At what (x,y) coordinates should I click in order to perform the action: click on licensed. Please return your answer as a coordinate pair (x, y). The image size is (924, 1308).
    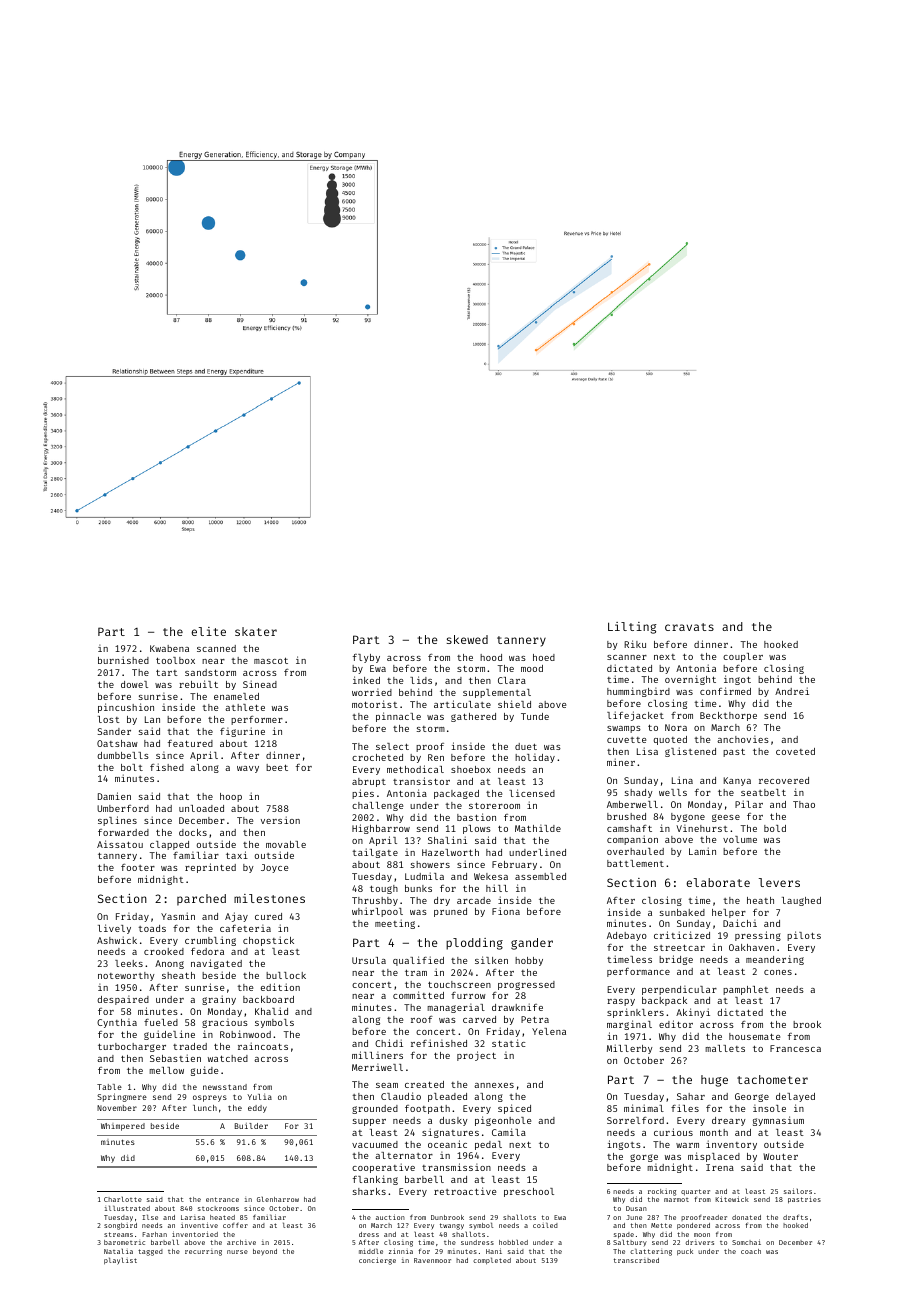
    Looking at the image, I should click on (532, 793).
